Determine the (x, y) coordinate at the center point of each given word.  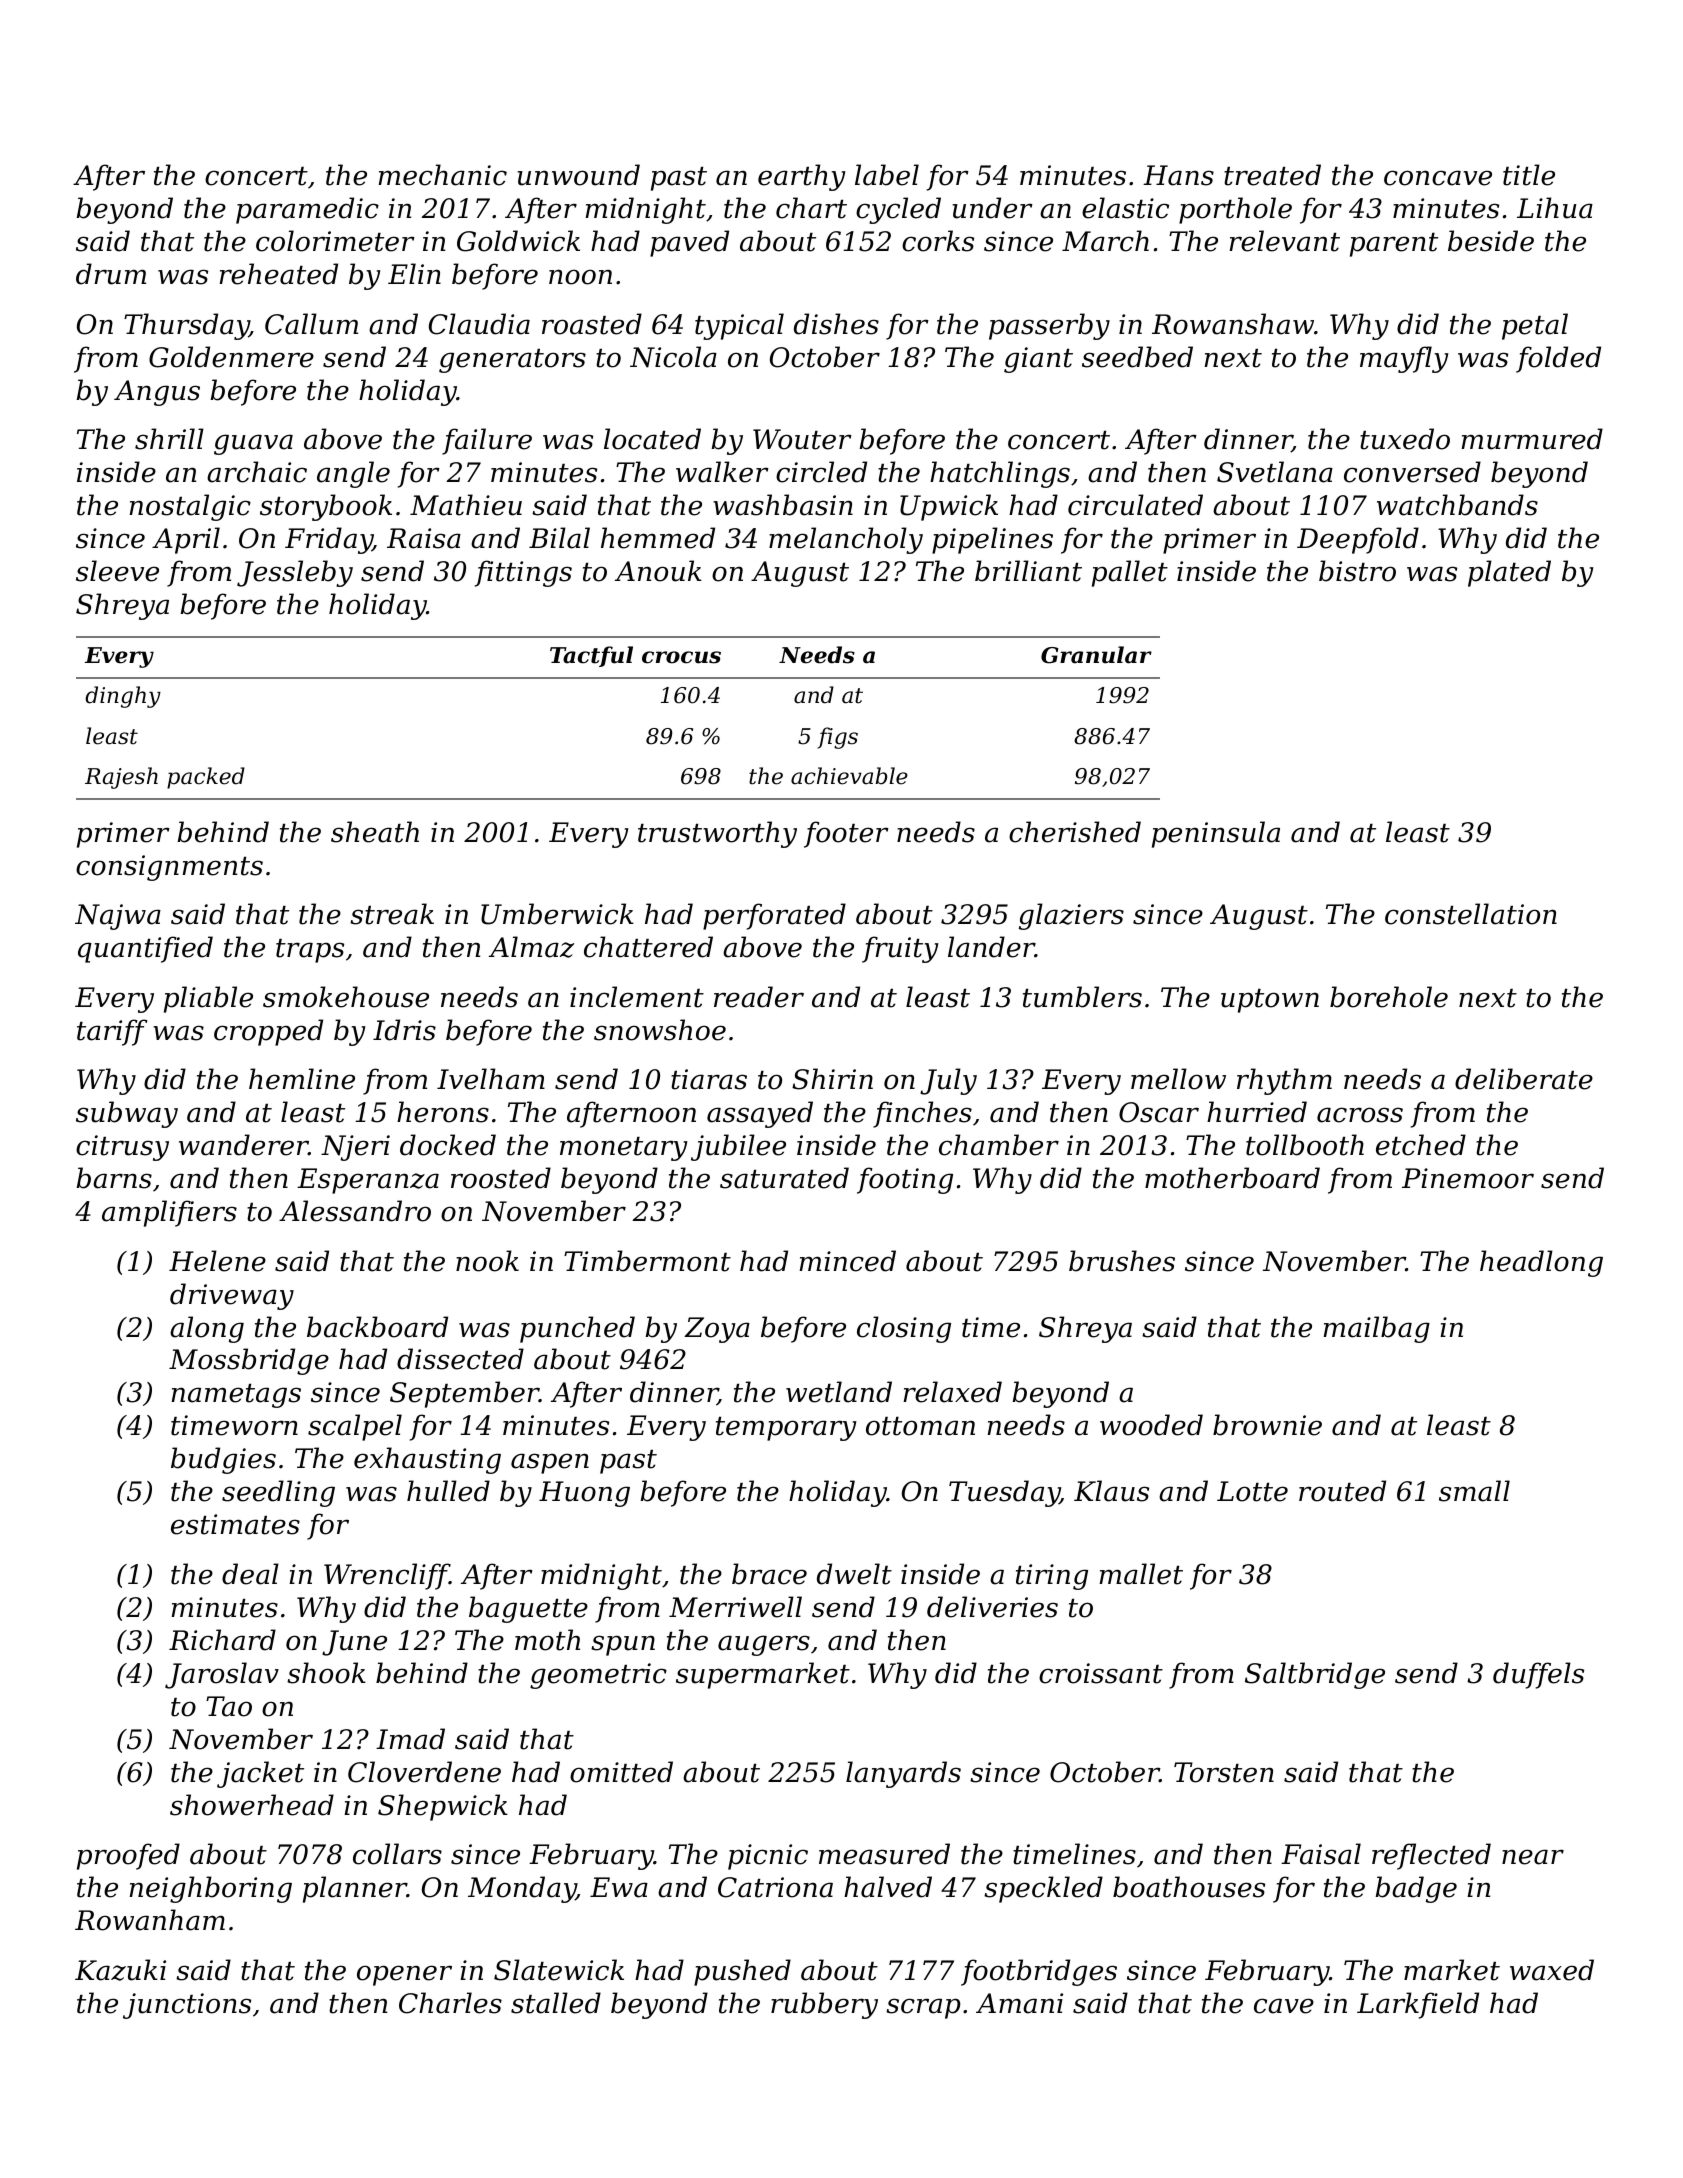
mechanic (442, 175)
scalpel (355, 1427)
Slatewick (559, 1970)
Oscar (1159, 1112)
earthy (802, 177)
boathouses (1189, 1887)
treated (1272, 175)
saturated (784, 1178)
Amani (1019, 2003)
